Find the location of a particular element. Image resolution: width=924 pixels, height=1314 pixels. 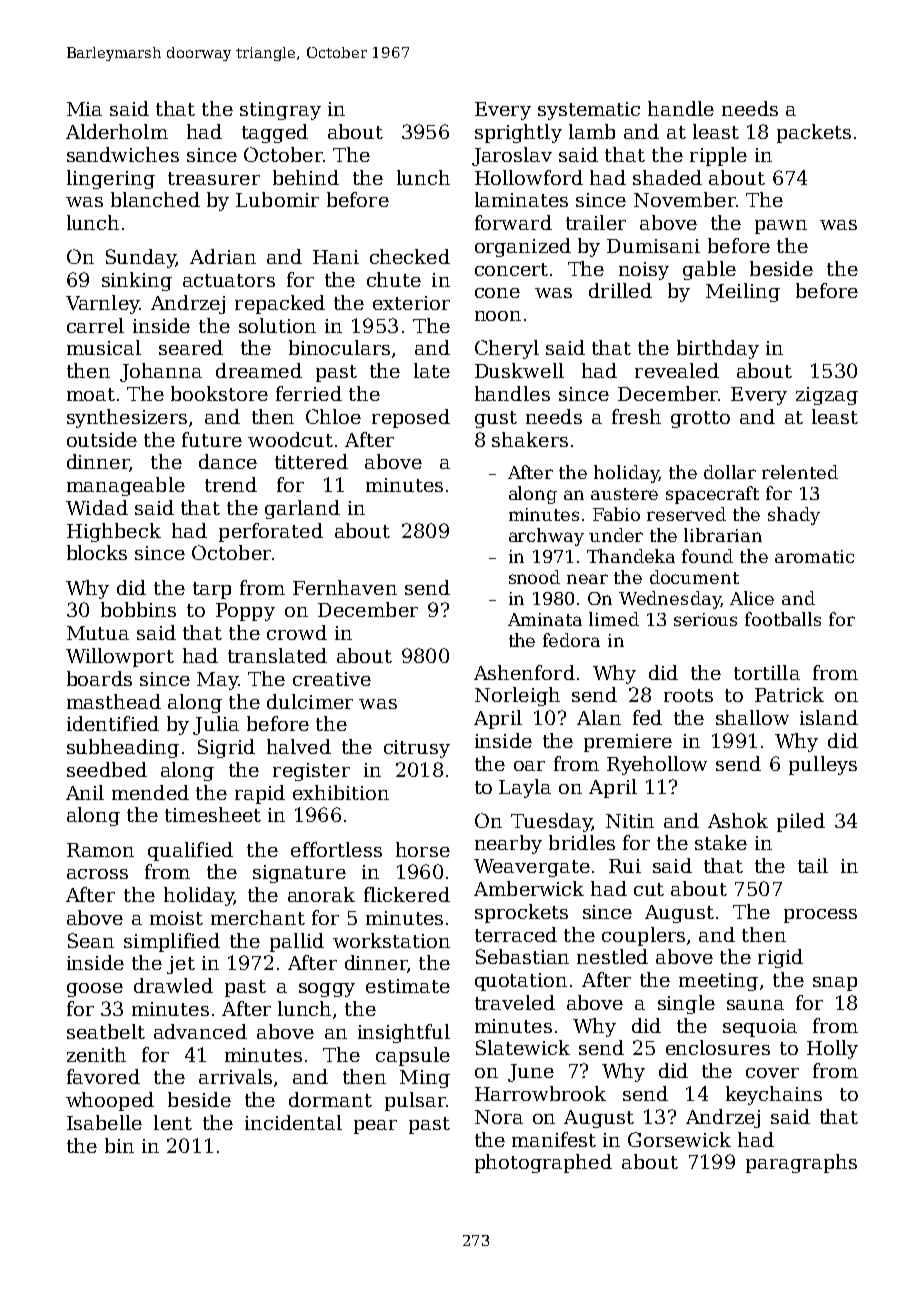

photographed is located at coordinates (543, 1163).
